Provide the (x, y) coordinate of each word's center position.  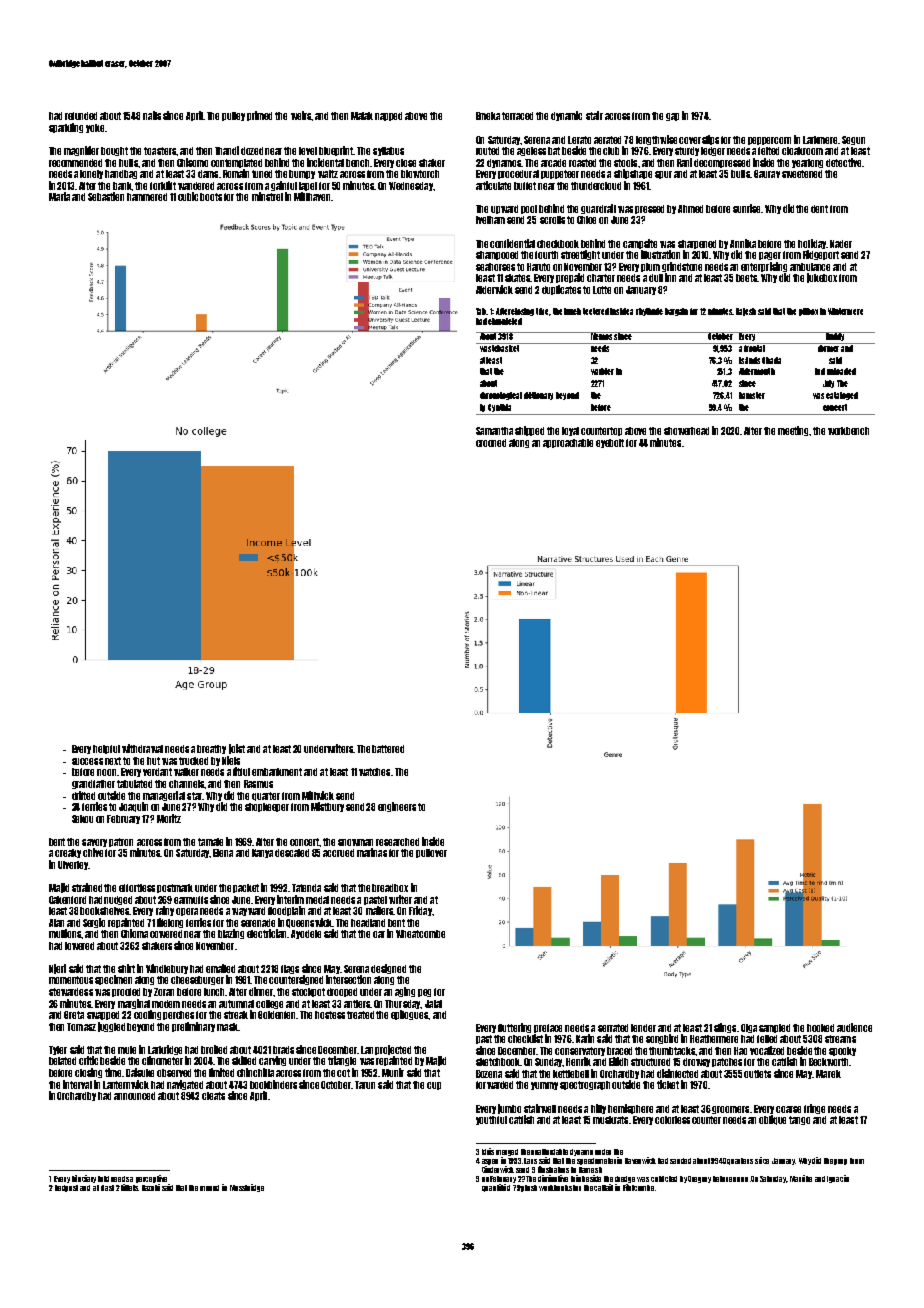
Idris (488, 1151)
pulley (233, 116)
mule (127, 1050)
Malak (362, 116)
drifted (83, 795)
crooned (491, 443)
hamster (752, 395)
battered (388, 749)
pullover (431, 853)
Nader (841, 244)
